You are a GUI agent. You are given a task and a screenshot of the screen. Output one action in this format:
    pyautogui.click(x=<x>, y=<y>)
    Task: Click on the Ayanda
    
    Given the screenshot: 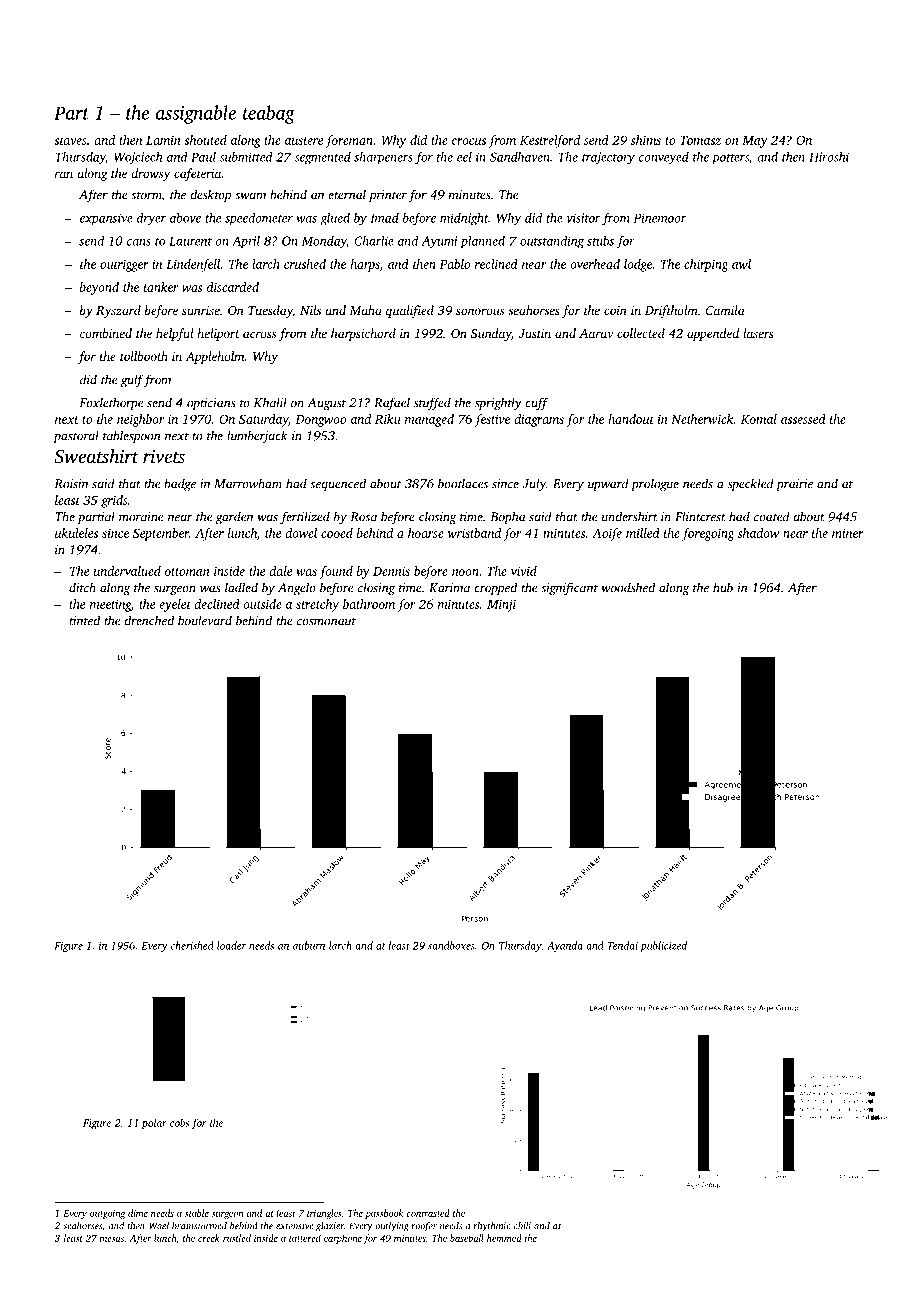 What is the action you would take?
    pyautogui.click(x=565, y=946)
